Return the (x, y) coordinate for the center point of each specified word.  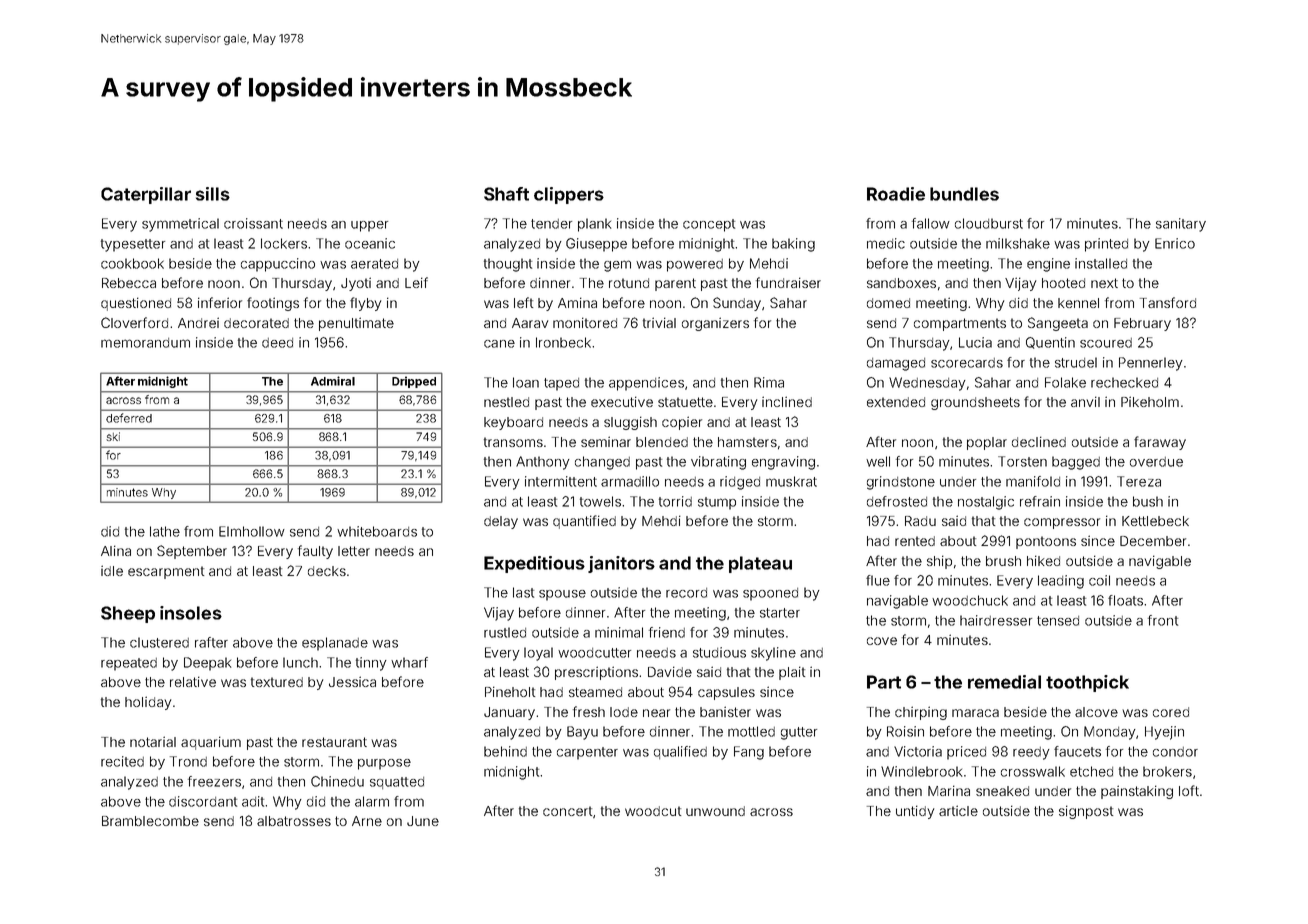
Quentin (1050, 343)
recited (122, 761)
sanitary (1181, 225)
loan (526, 382)
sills (213, 194)
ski (113, 436)
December (1153, 541)
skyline (773, 654)
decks (327, 571)
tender (551, 224)
